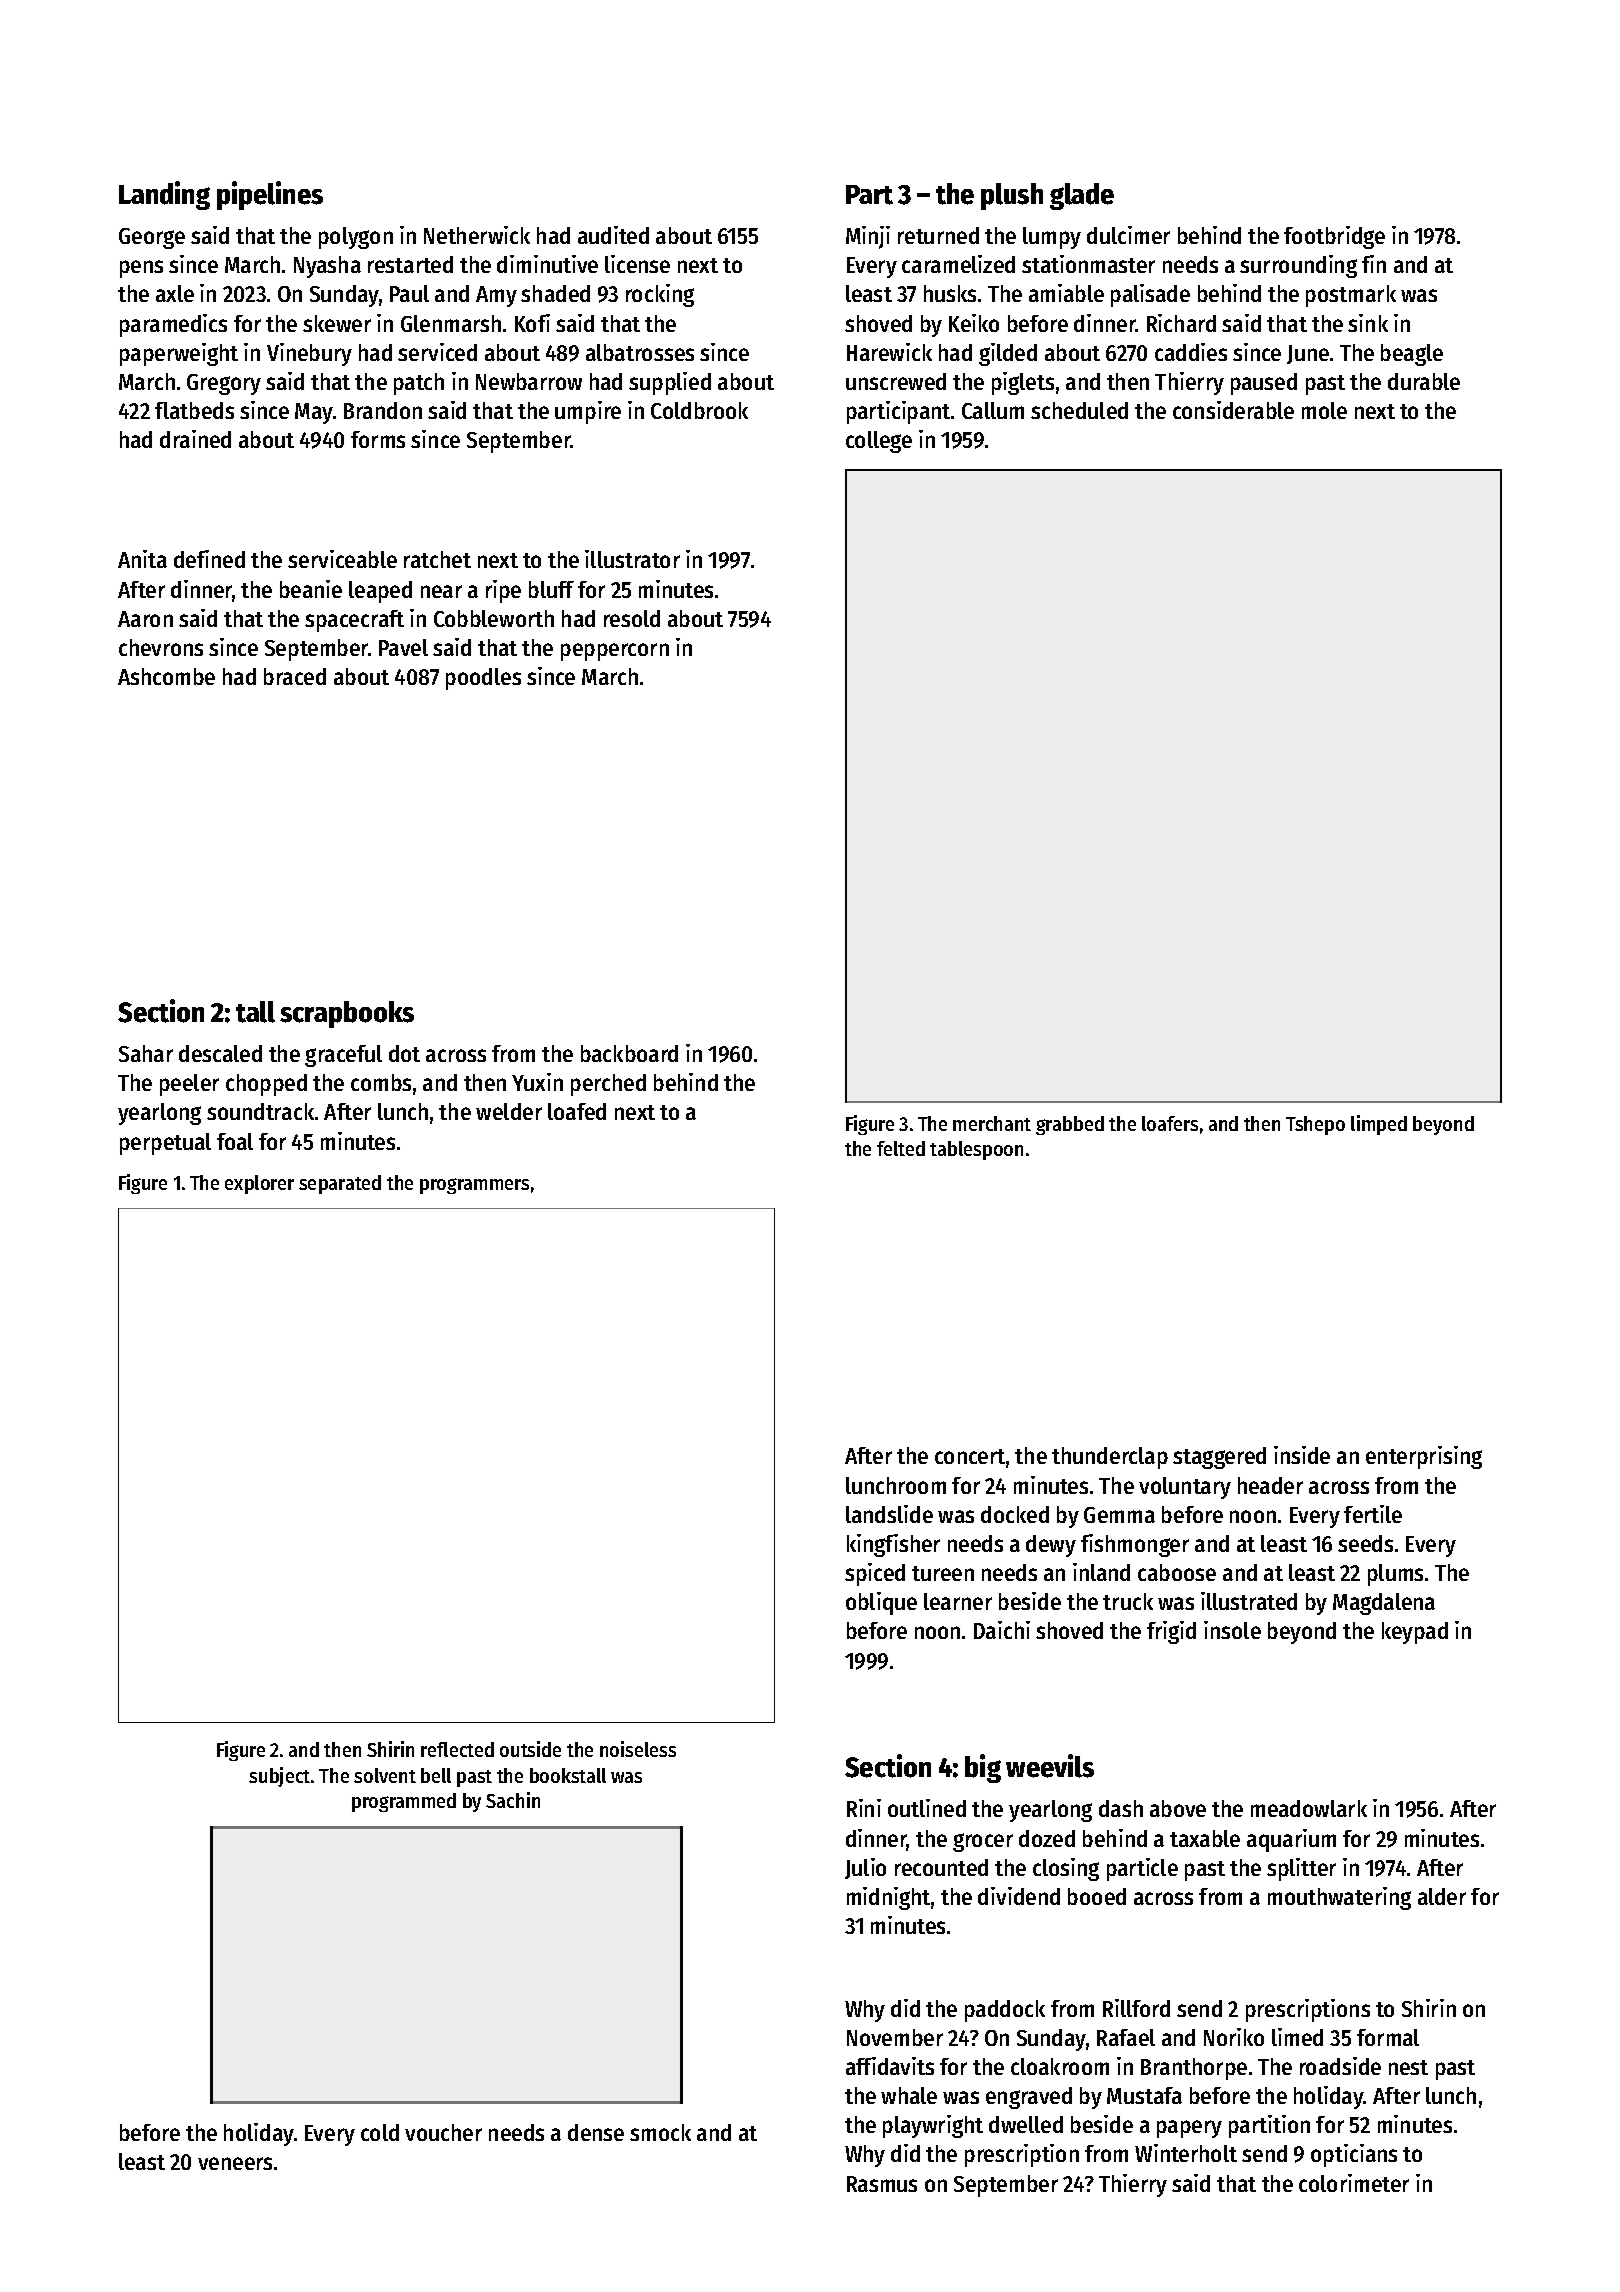 The height and width of the screenshot is (2292, 1620). What do you see at coordinates (1351, 296) in the screenshot?
I see `postmark` at bounding box center [1351, 296].
